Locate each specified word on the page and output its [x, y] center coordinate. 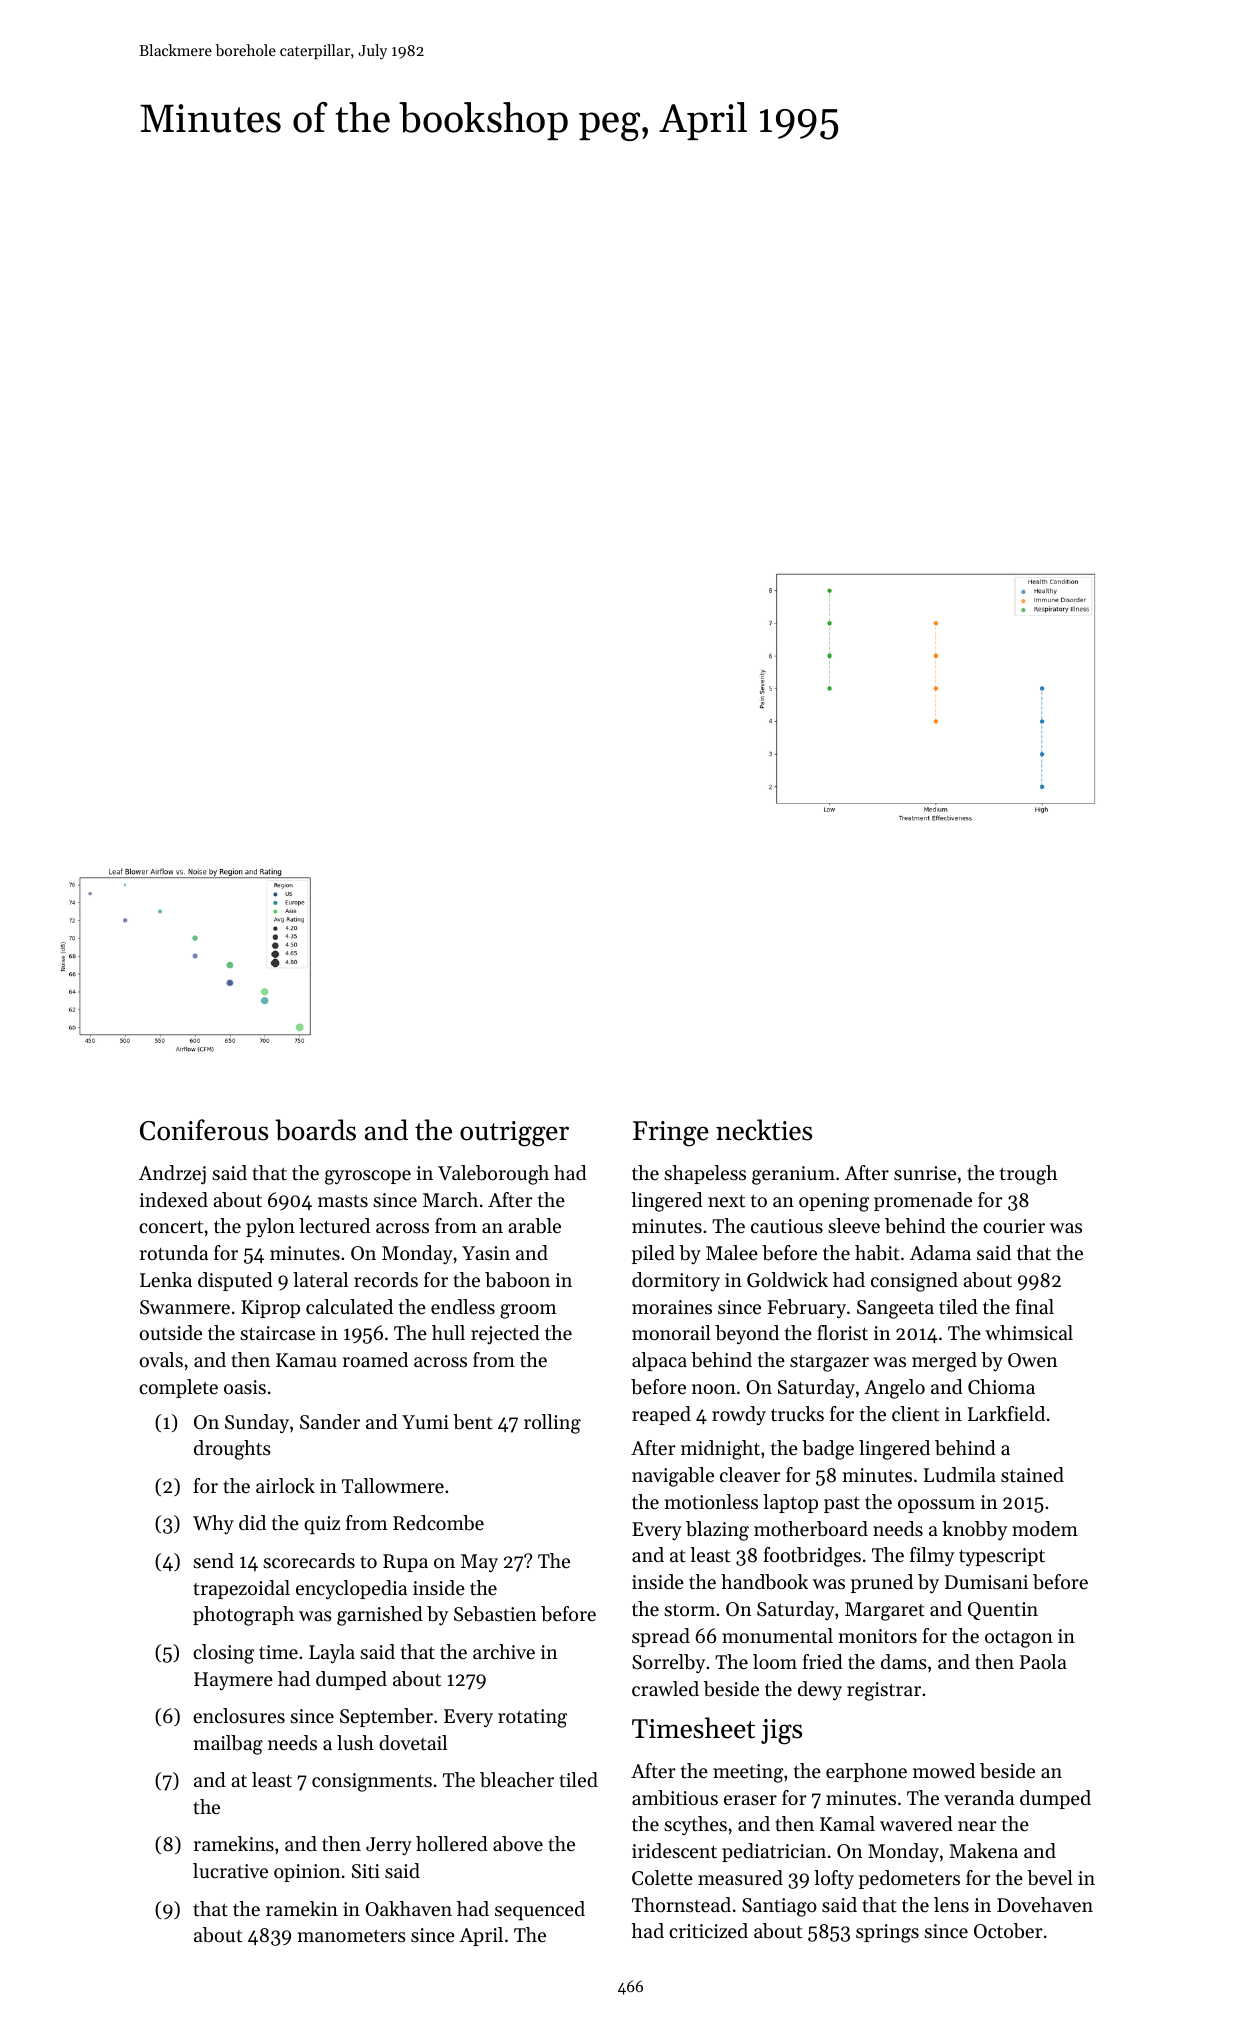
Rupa [405, 1563]
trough [1028, 1175]
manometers [352, 1936]
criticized [708, 1931]
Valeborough [493, 1175]
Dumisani [986, 1582]
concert [171, 1227]
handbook [764, 1582]
